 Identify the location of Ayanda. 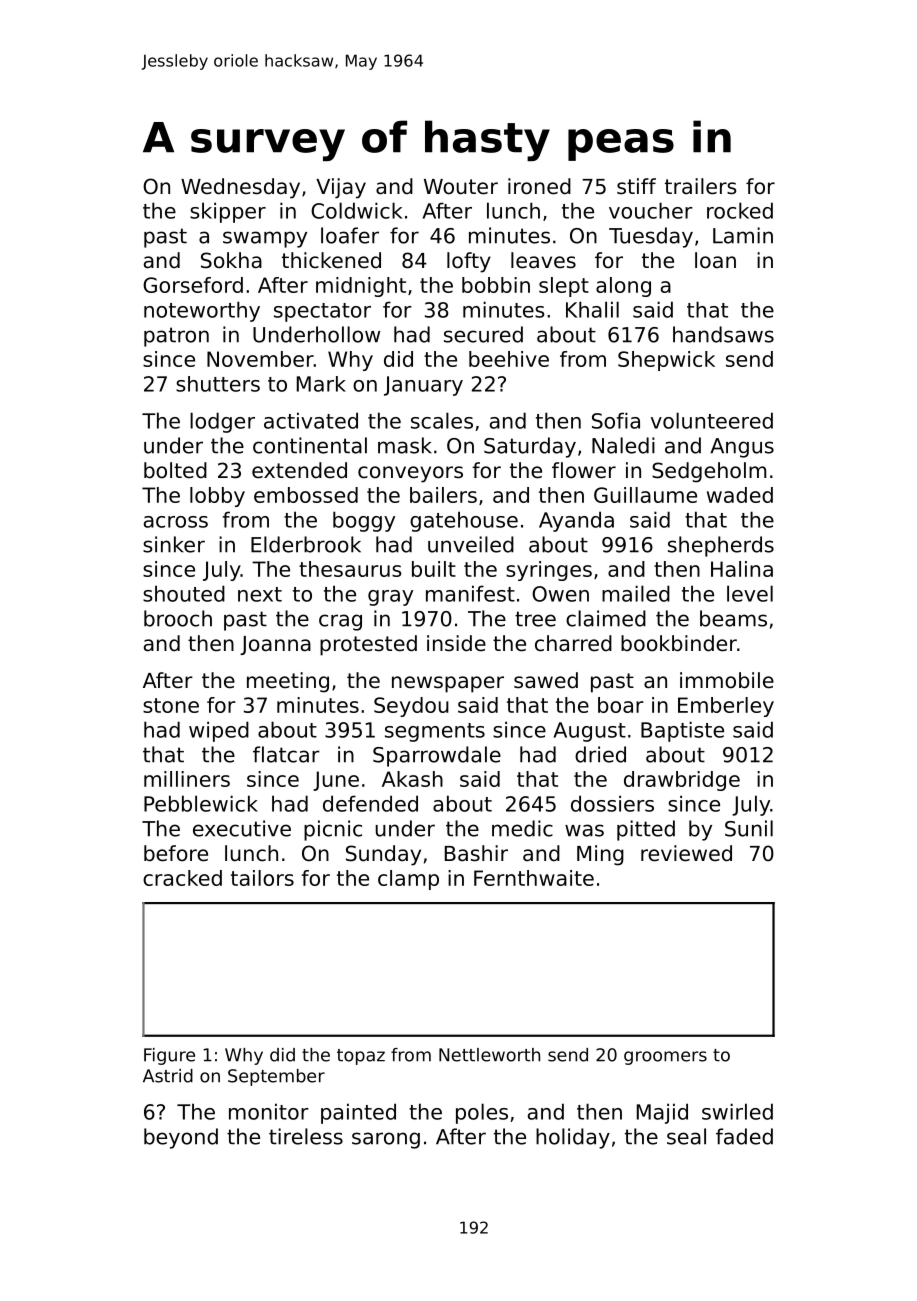
(576, 521).
